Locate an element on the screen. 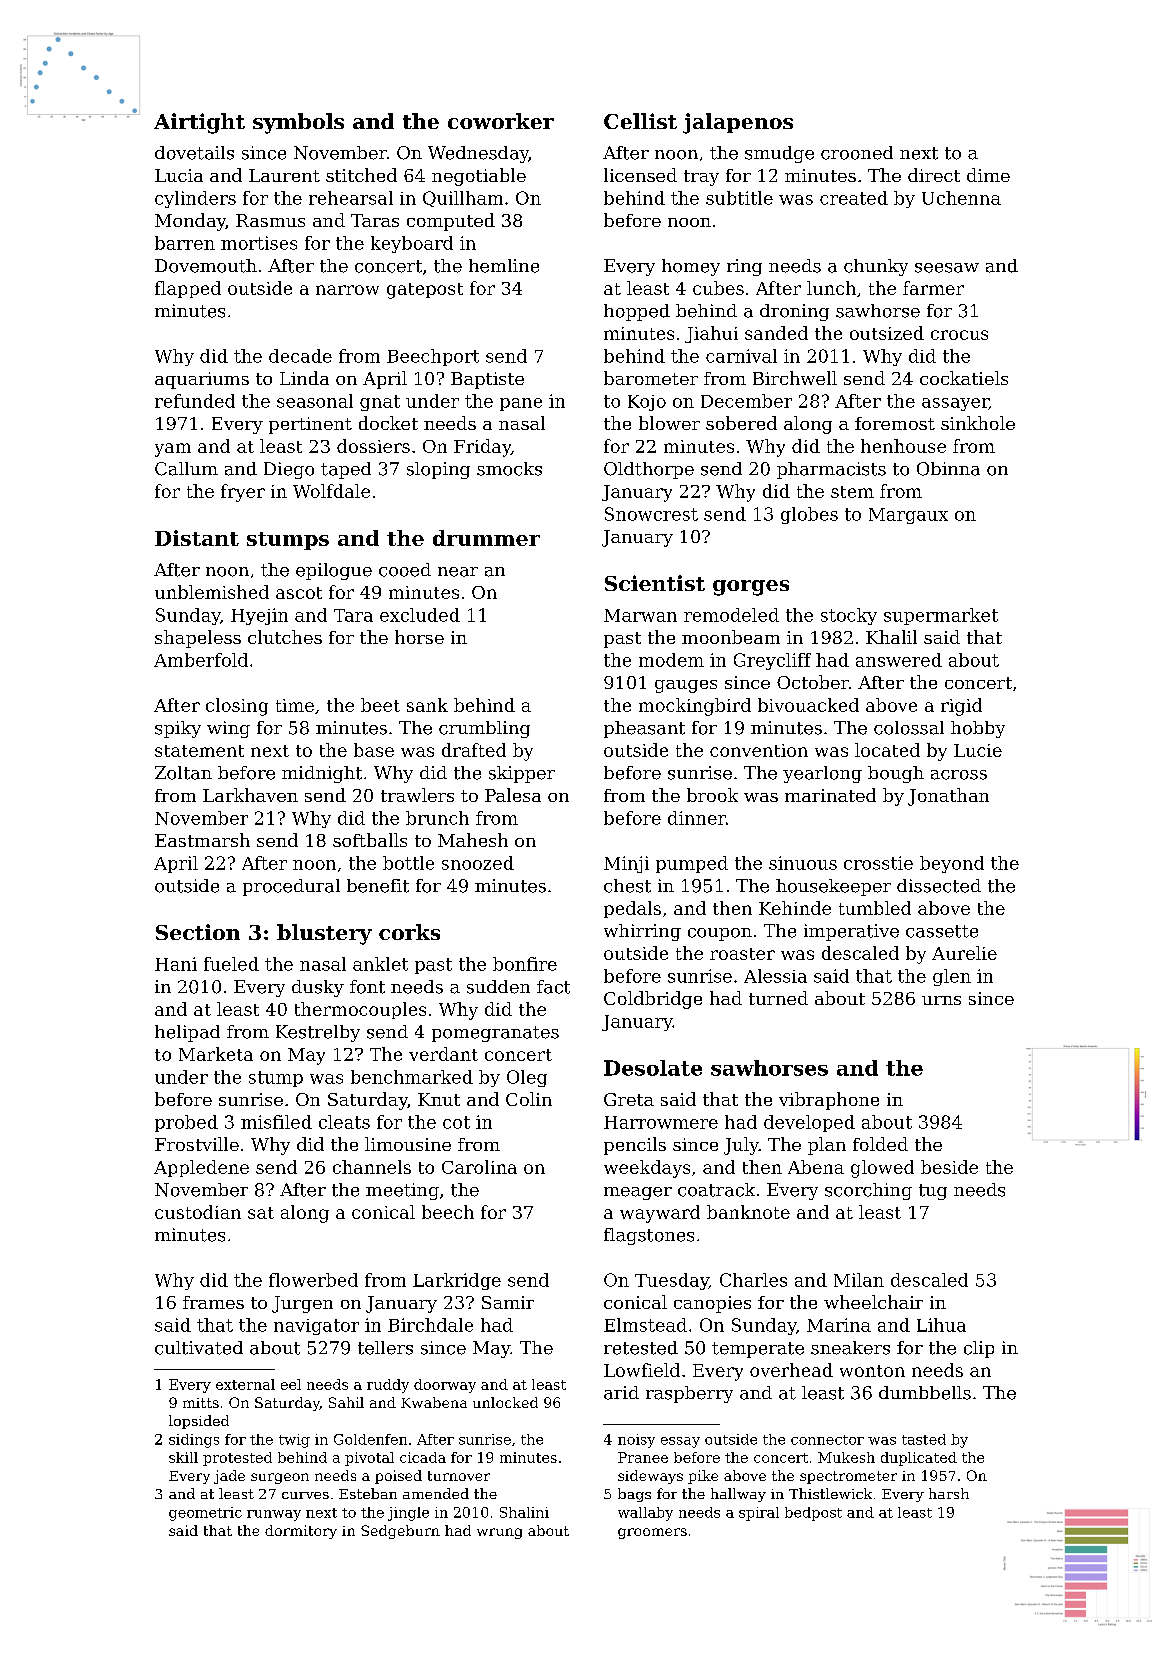  navigator is located at coordinates (316, 1327).
